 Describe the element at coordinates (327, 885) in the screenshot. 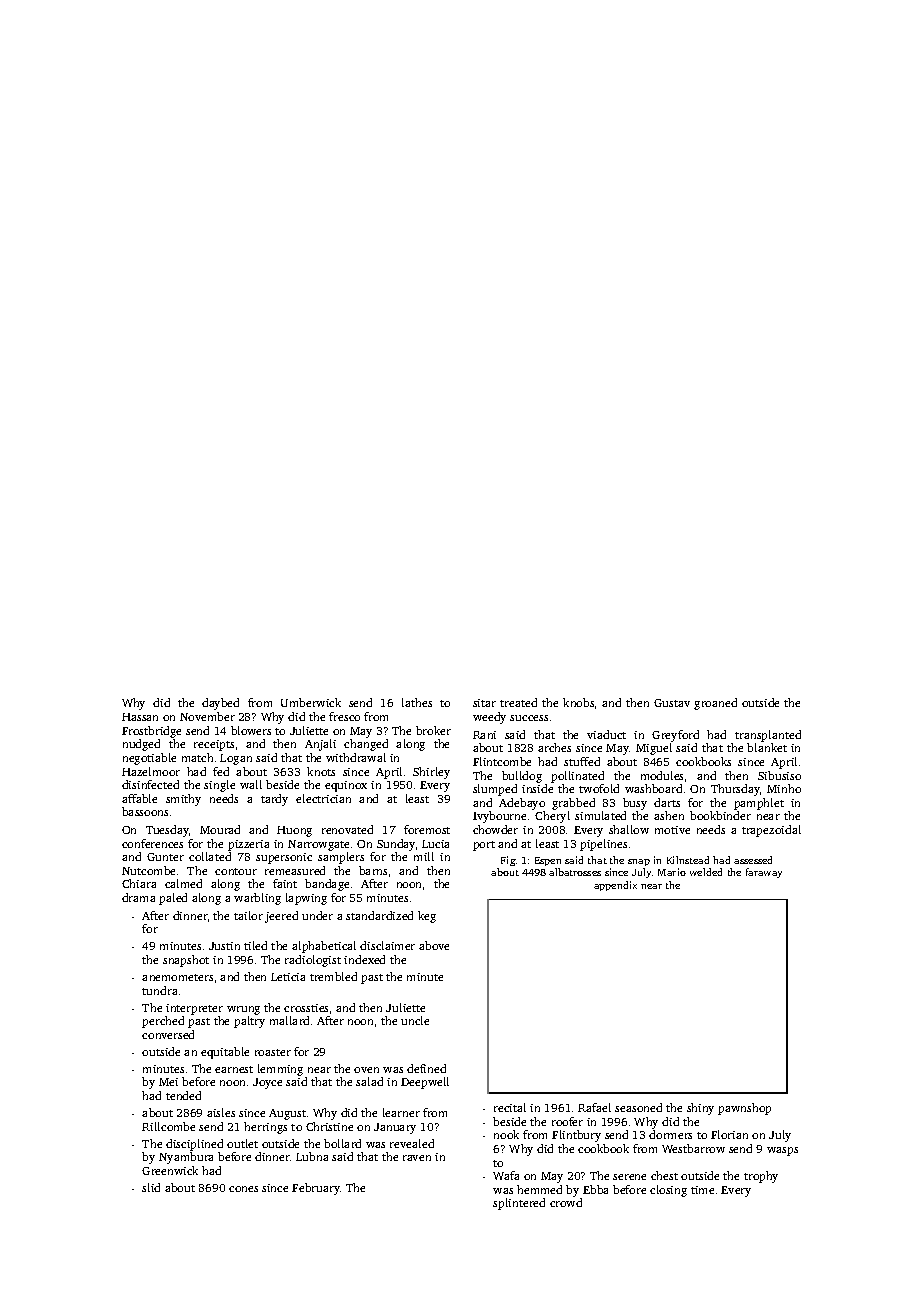

I see `bandage` at that location.
